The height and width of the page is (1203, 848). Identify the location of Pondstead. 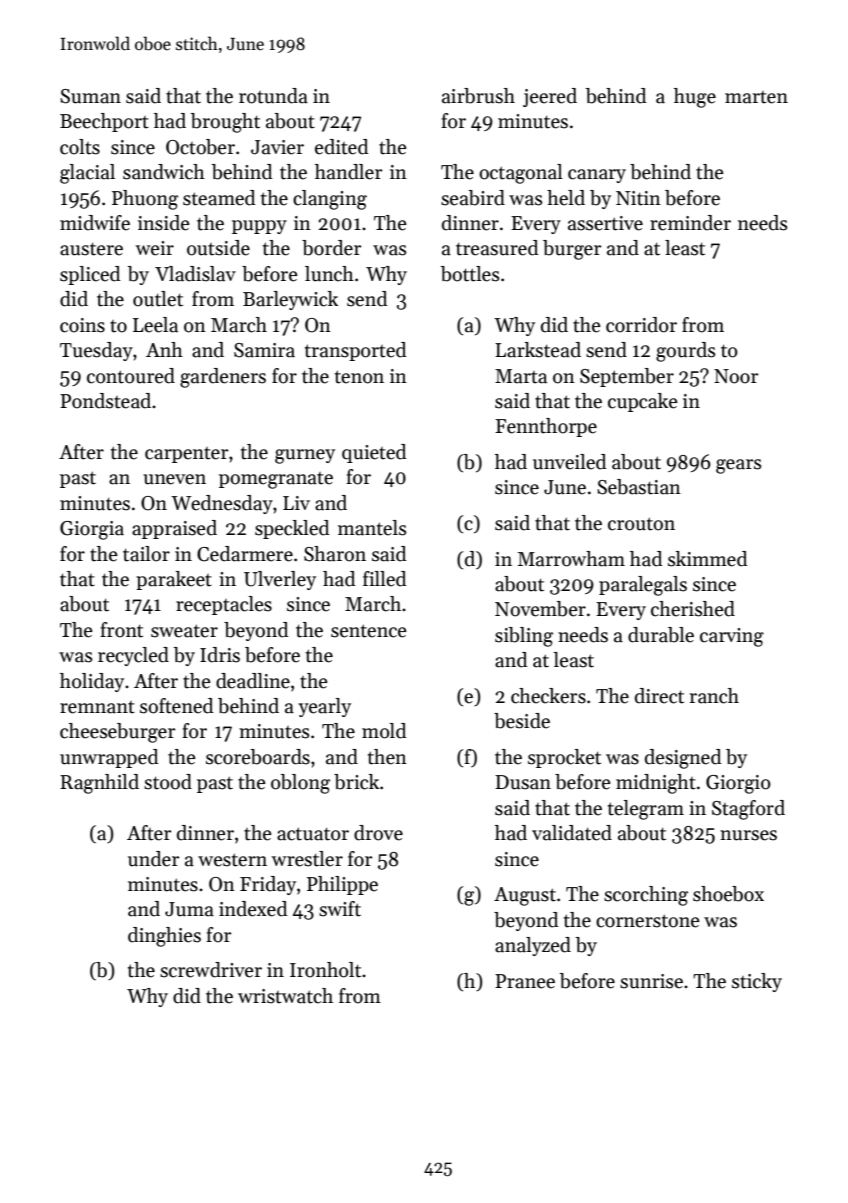
(105, 401).
